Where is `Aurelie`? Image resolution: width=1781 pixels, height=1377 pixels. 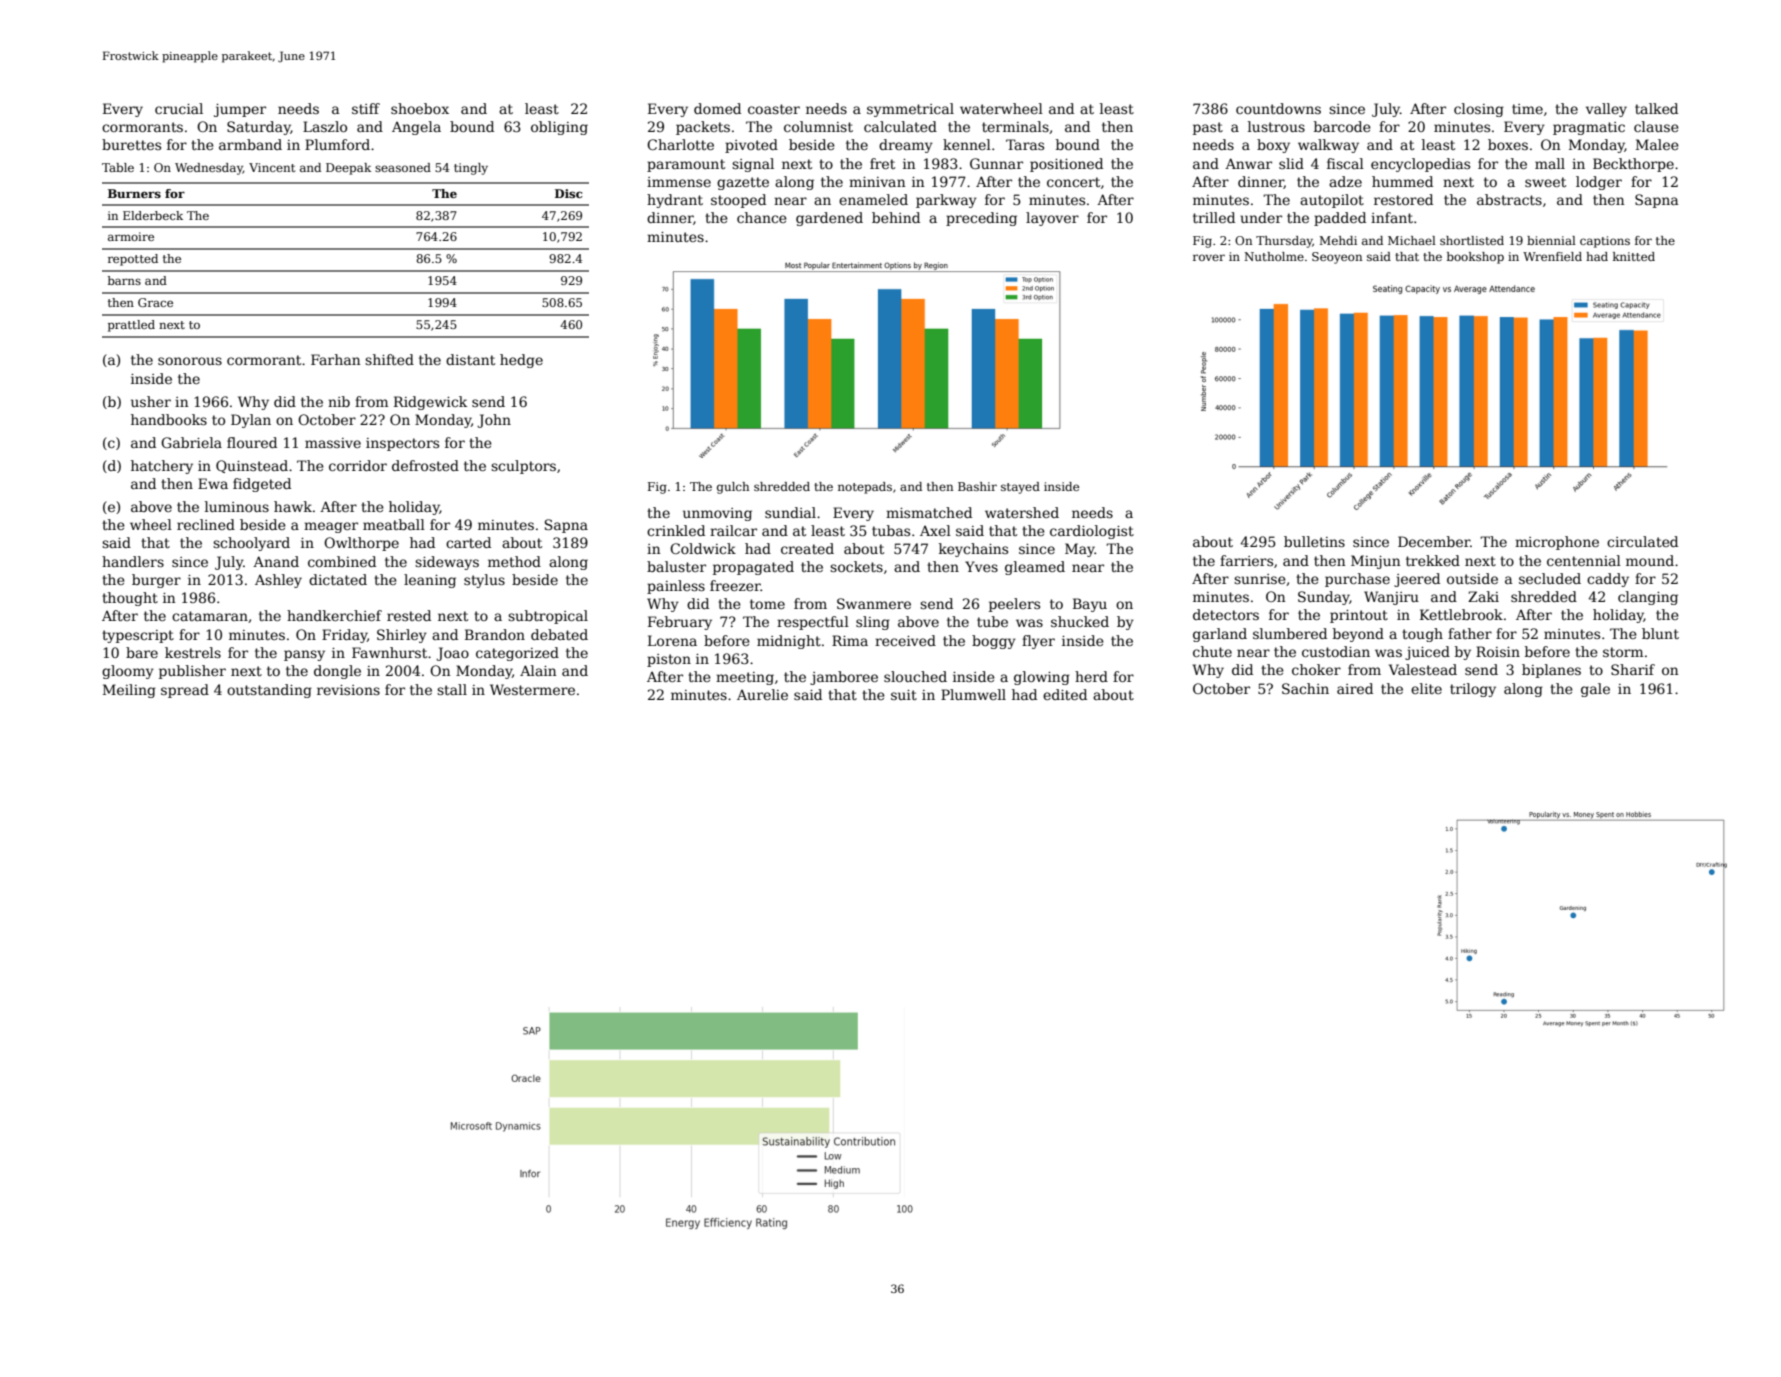 Aurelie is located at coordinates (762, 694).
